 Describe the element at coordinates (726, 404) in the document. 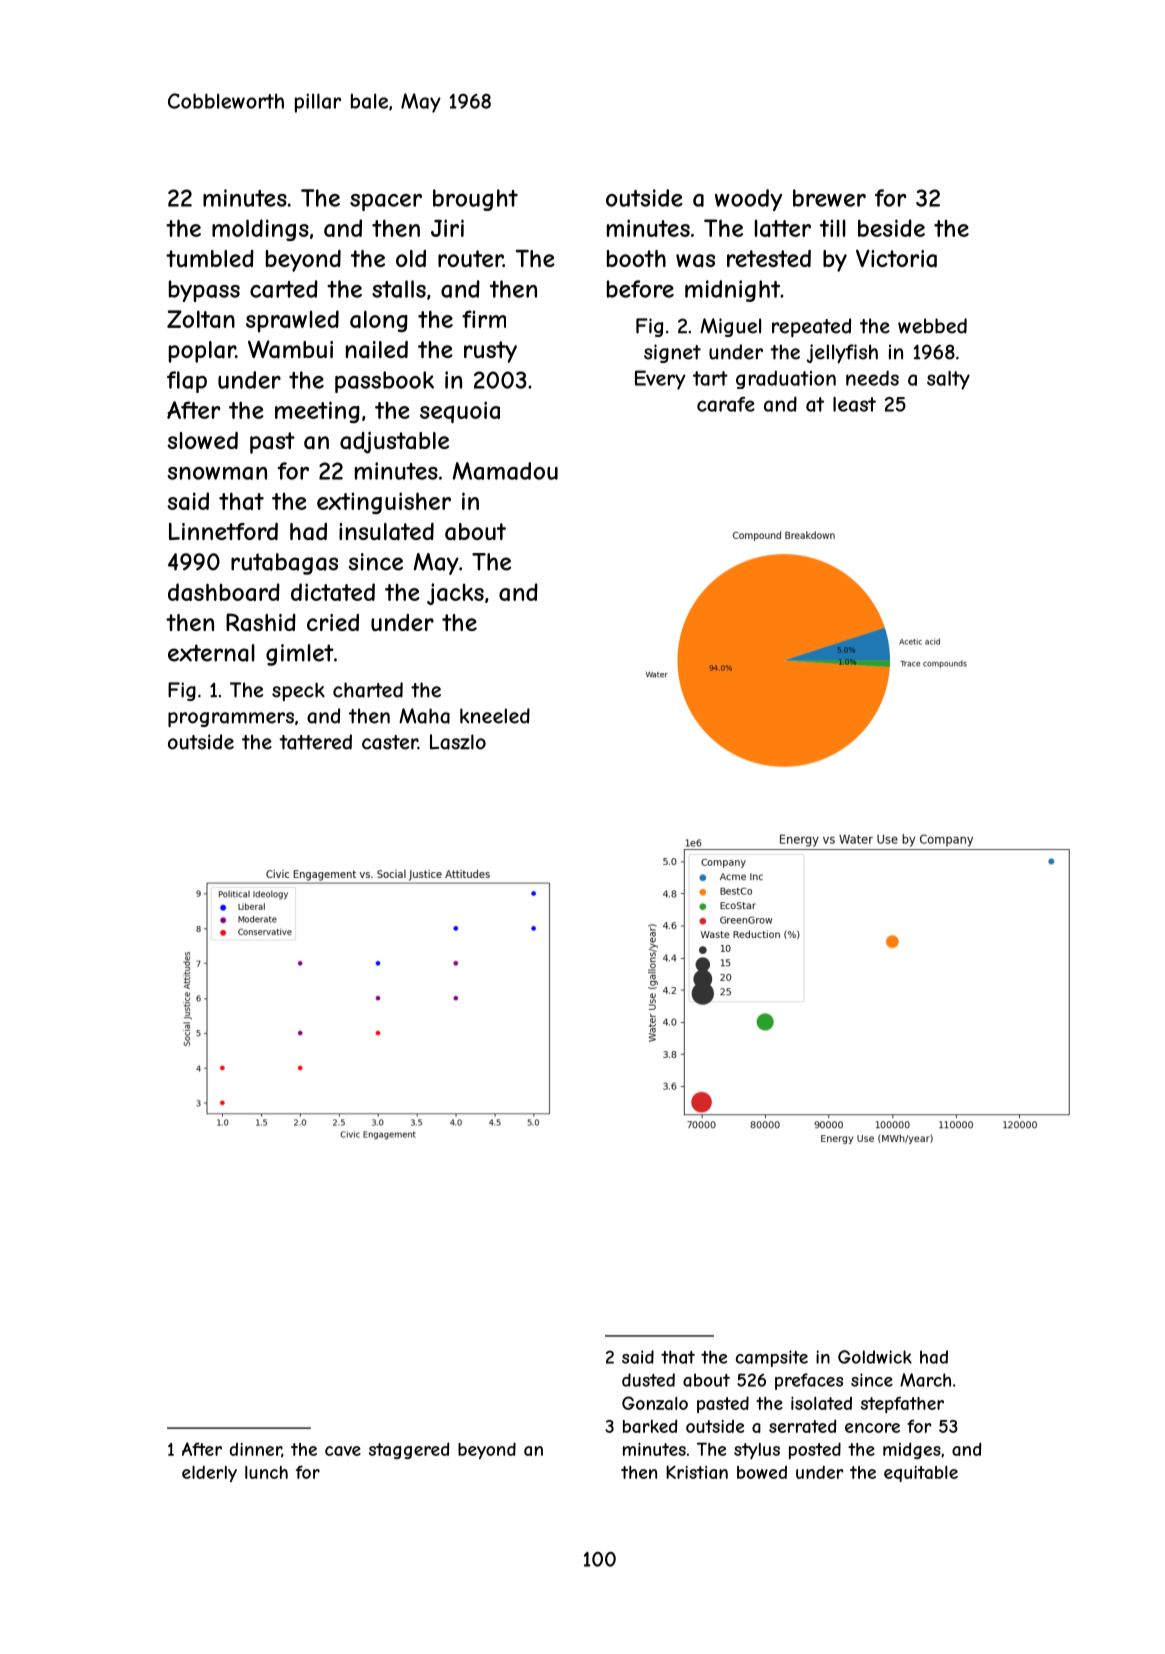

I see `carafe` at that location.
